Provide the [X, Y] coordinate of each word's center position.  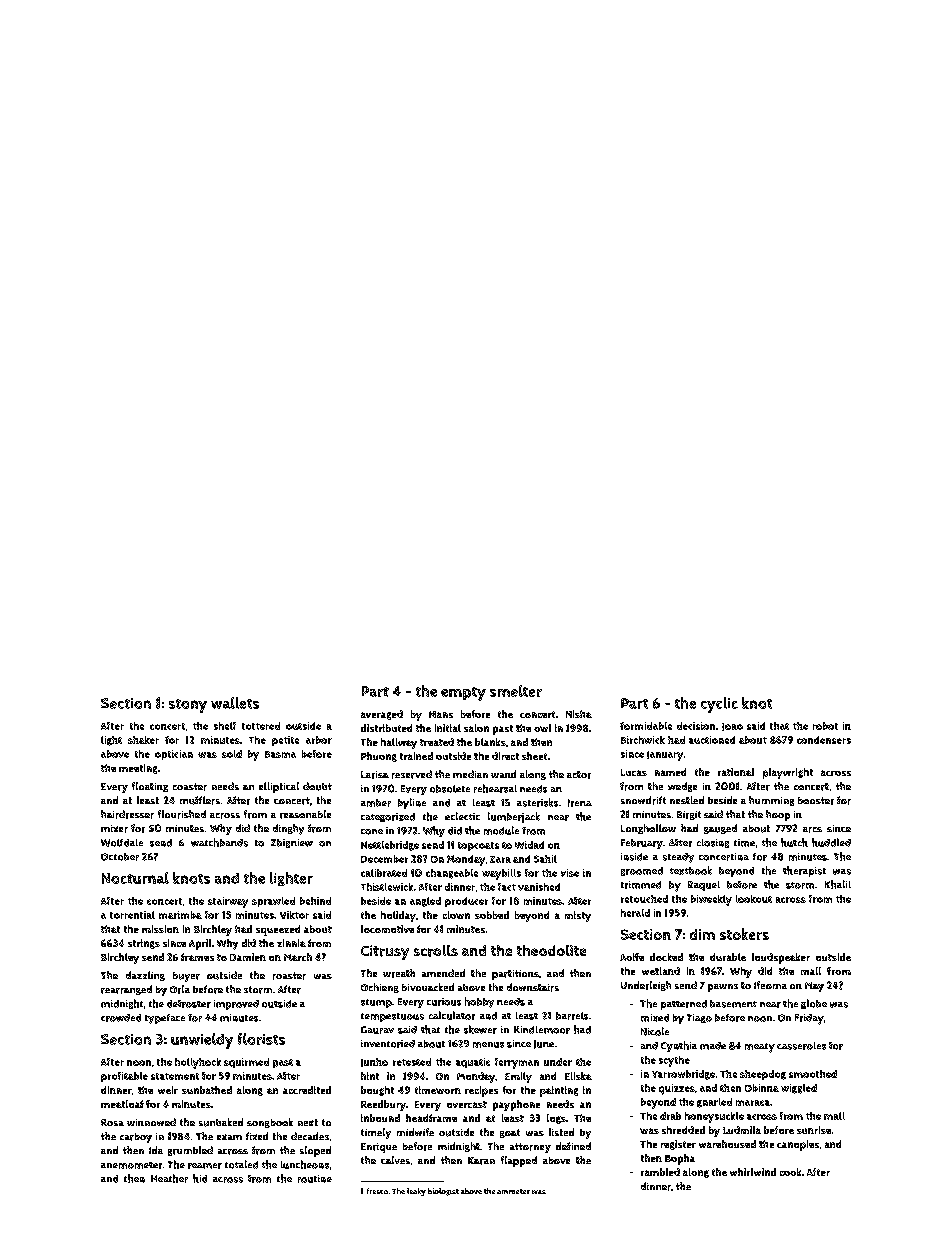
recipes [481, 1091]
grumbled [190, 1151]
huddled [831, 842]
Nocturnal [135, 878]
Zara [500, 859]
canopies [798, 1145]
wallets [235, 703]
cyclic [719, 705]
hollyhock [198, 1063]
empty [463, 694]
